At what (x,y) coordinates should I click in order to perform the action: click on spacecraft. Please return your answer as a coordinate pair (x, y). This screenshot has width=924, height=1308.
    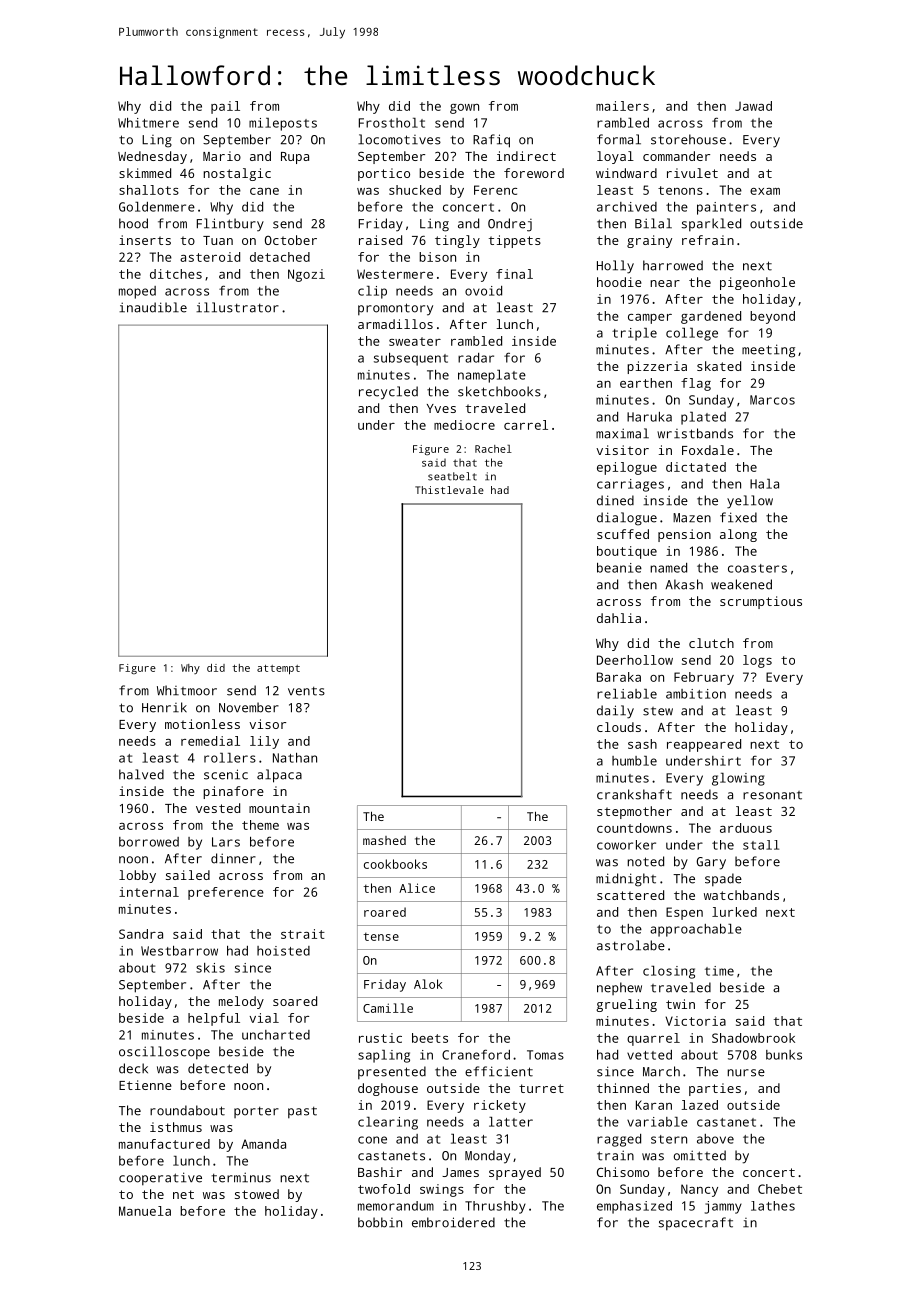
    Looking at the image, I should click on (696, 1224).
